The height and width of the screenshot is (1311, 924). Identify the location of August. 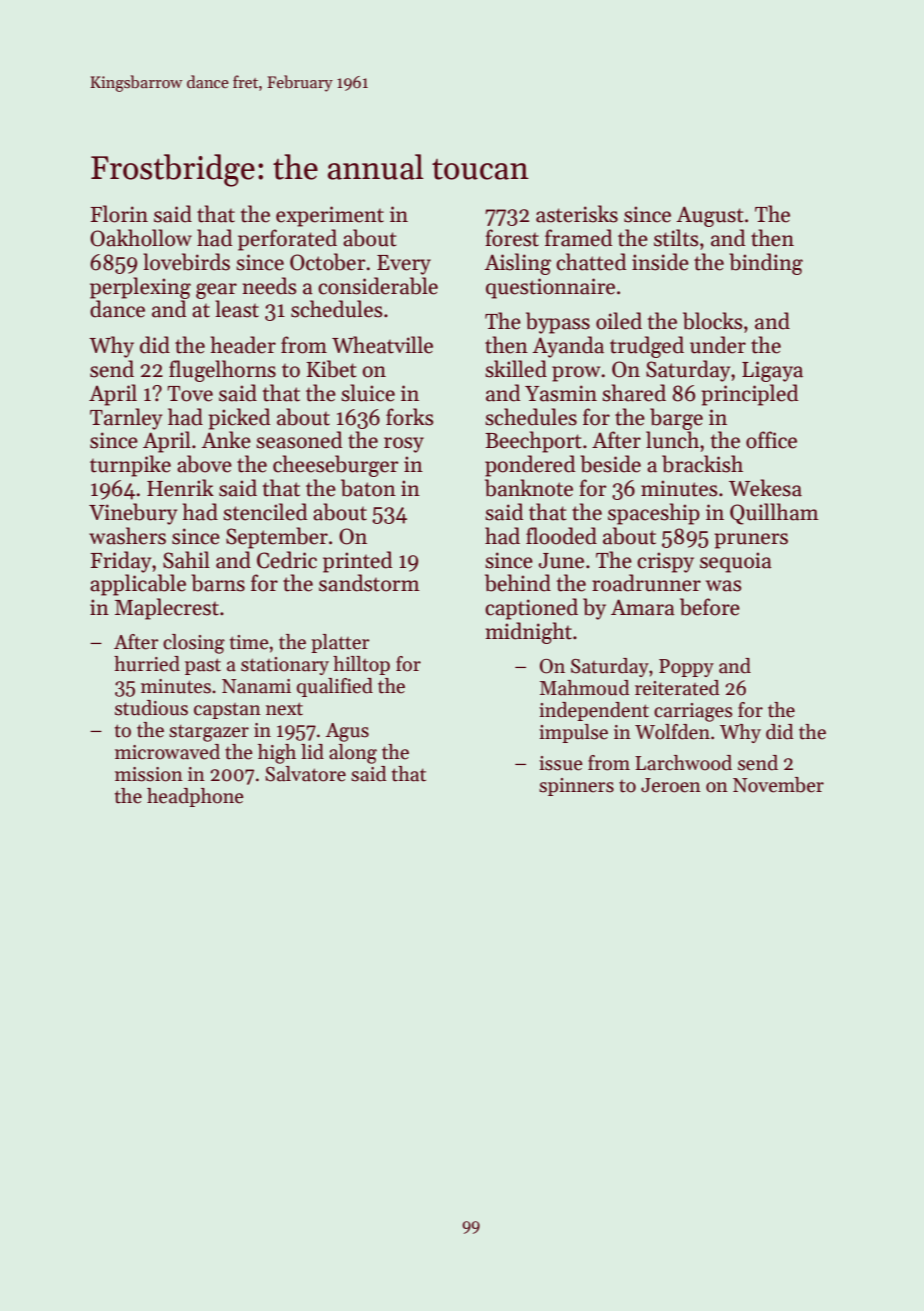
(710, 216).
